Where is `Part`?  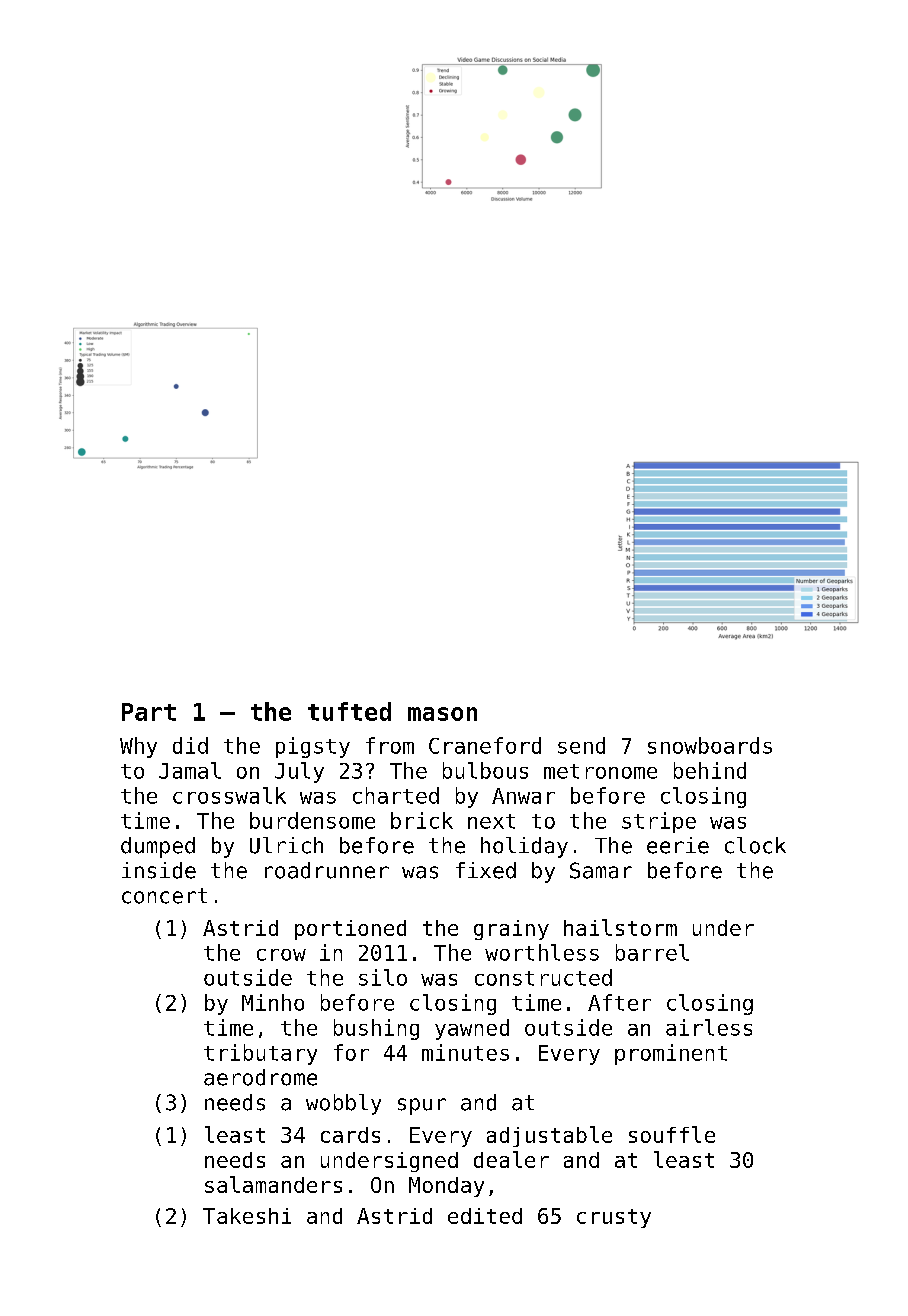 Part is located at coordinates (149, 712).
